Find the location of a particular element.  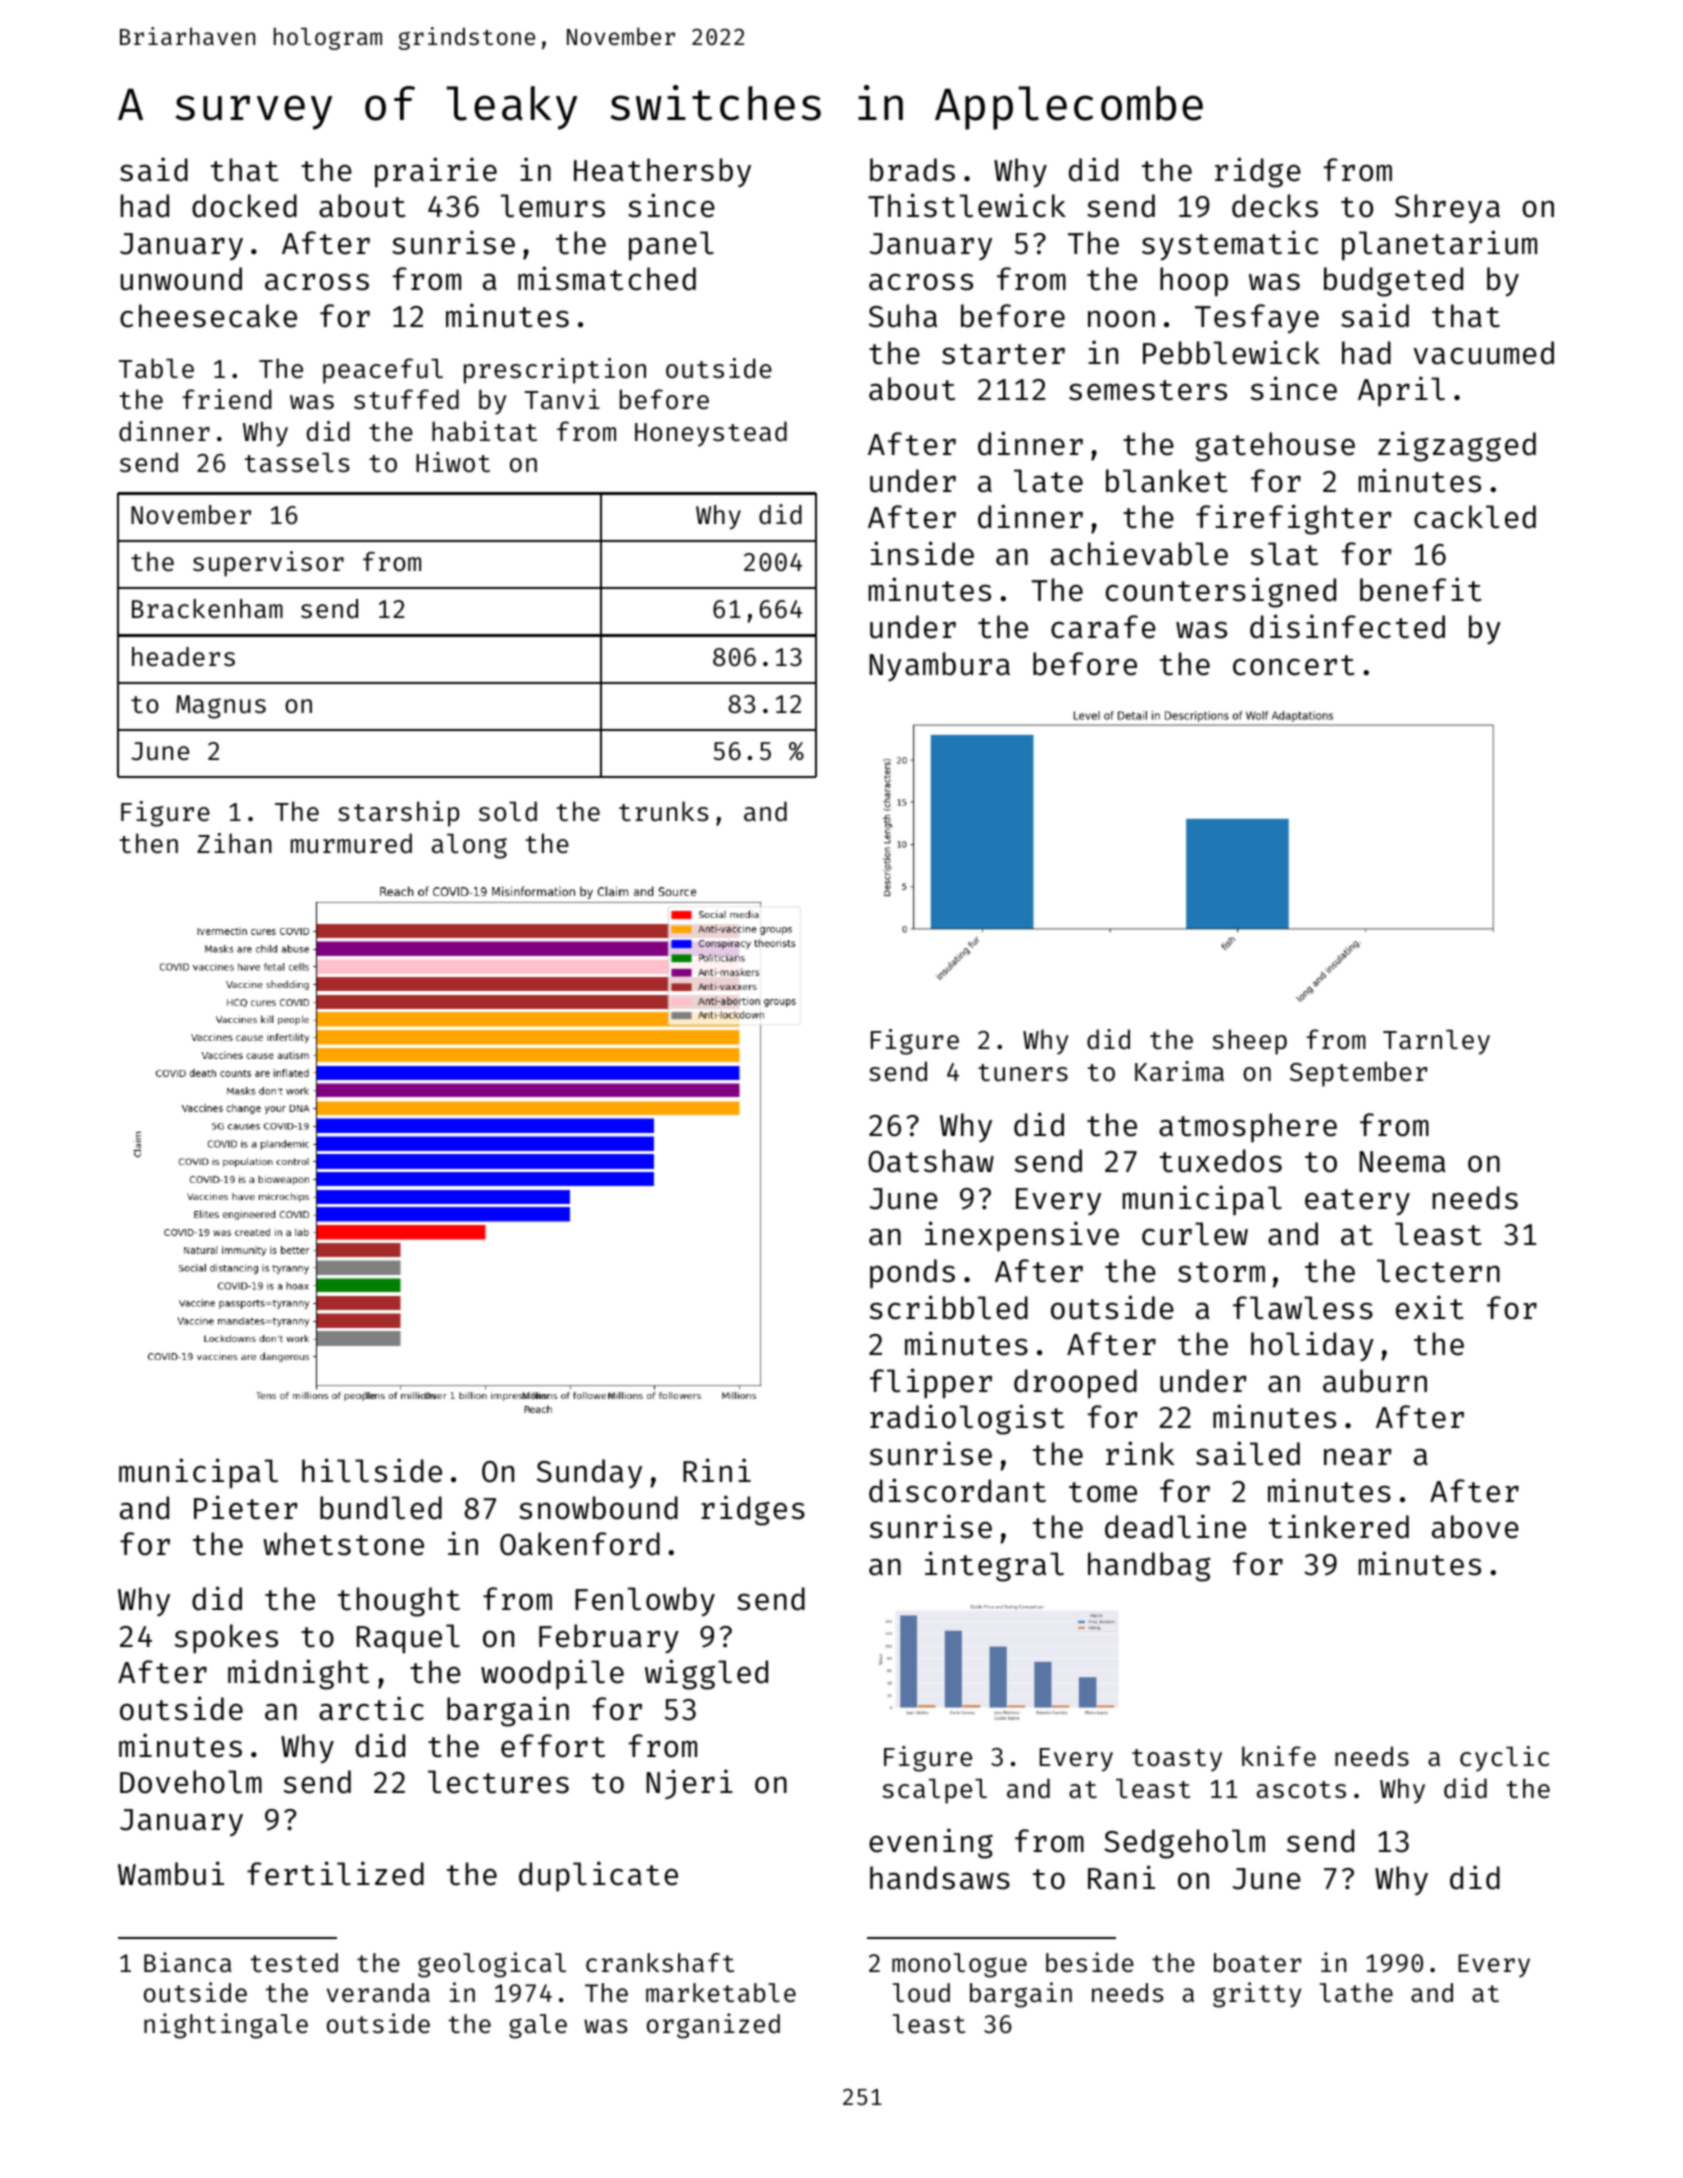

murmured is located at coordinates (351, 843).
